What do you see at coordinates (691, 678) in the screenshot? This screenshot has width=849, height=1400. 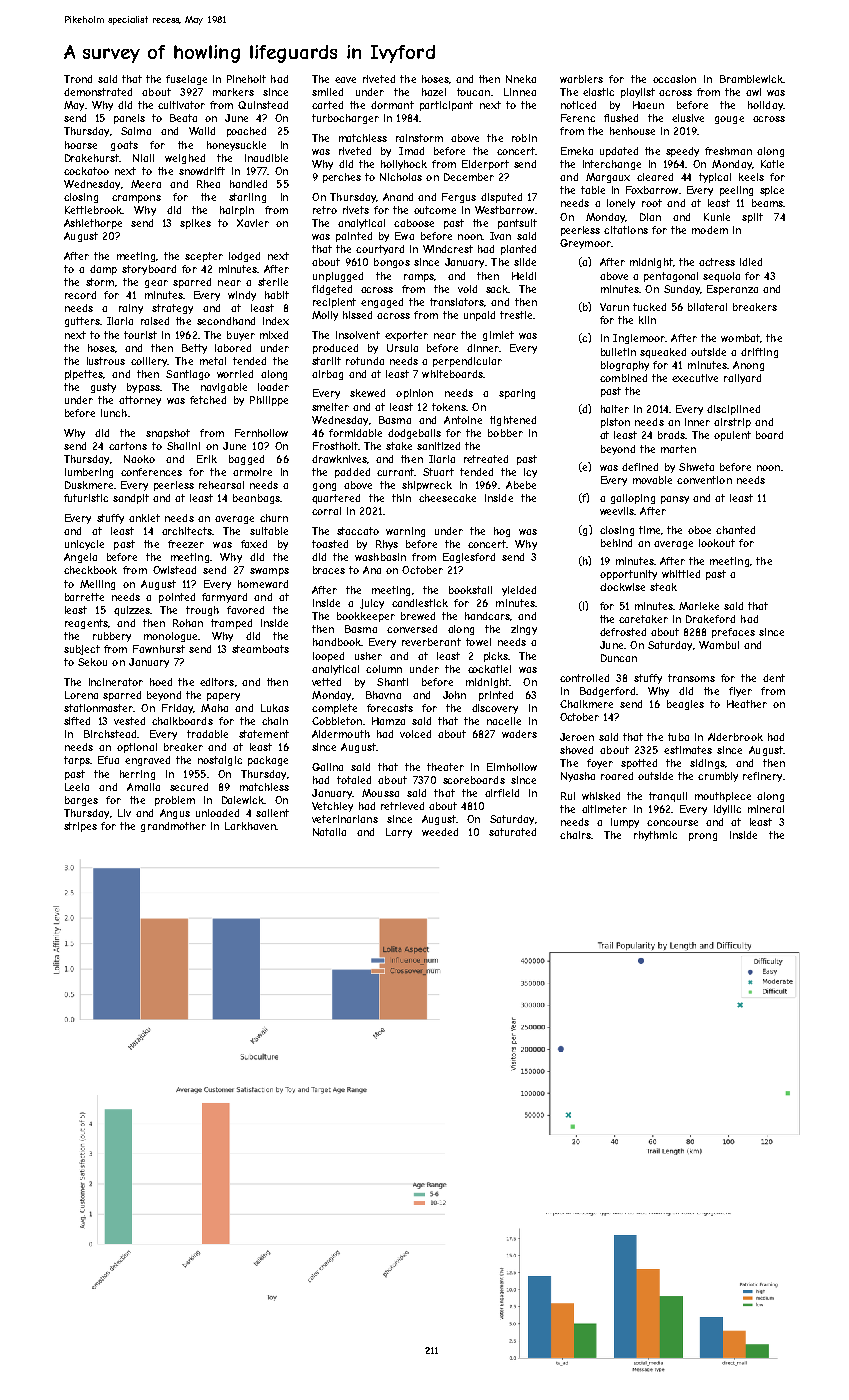 I see `transoms` at bounding box center [691, 678].
